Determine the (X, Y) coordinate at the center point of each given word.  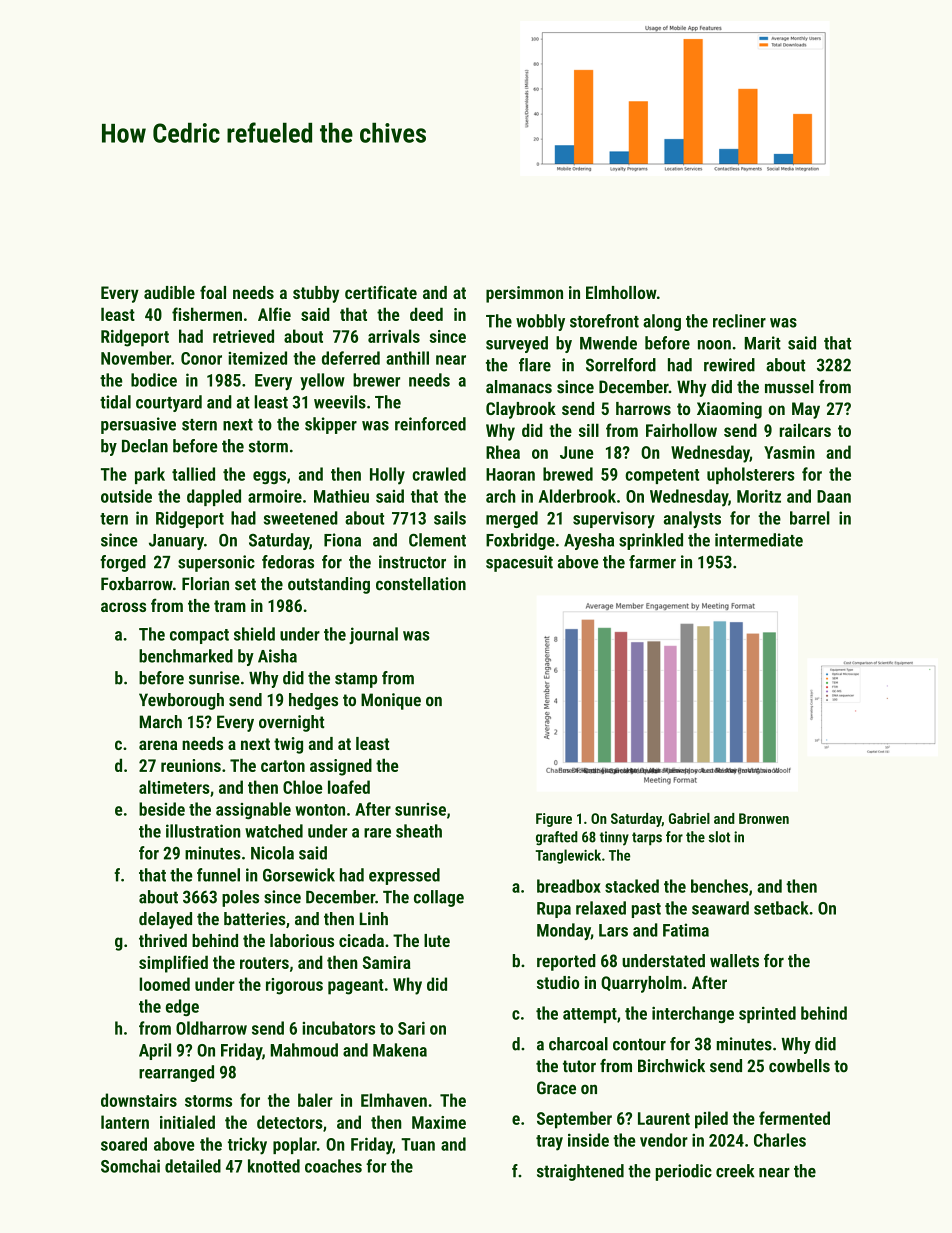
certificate (381, 292)
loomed (165, 984)
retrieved (243, 336)
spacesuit (519, 563)
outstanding (329, 585)
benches (719, 886)
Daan (834, 496)
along (662, 322)
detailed (193, 1166)
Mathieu (341, 496)
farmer (652, 562)
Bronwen (764, 818)
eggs (269, 477)
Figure (554, 820)
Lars (613, 930)
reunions (191, 765)
